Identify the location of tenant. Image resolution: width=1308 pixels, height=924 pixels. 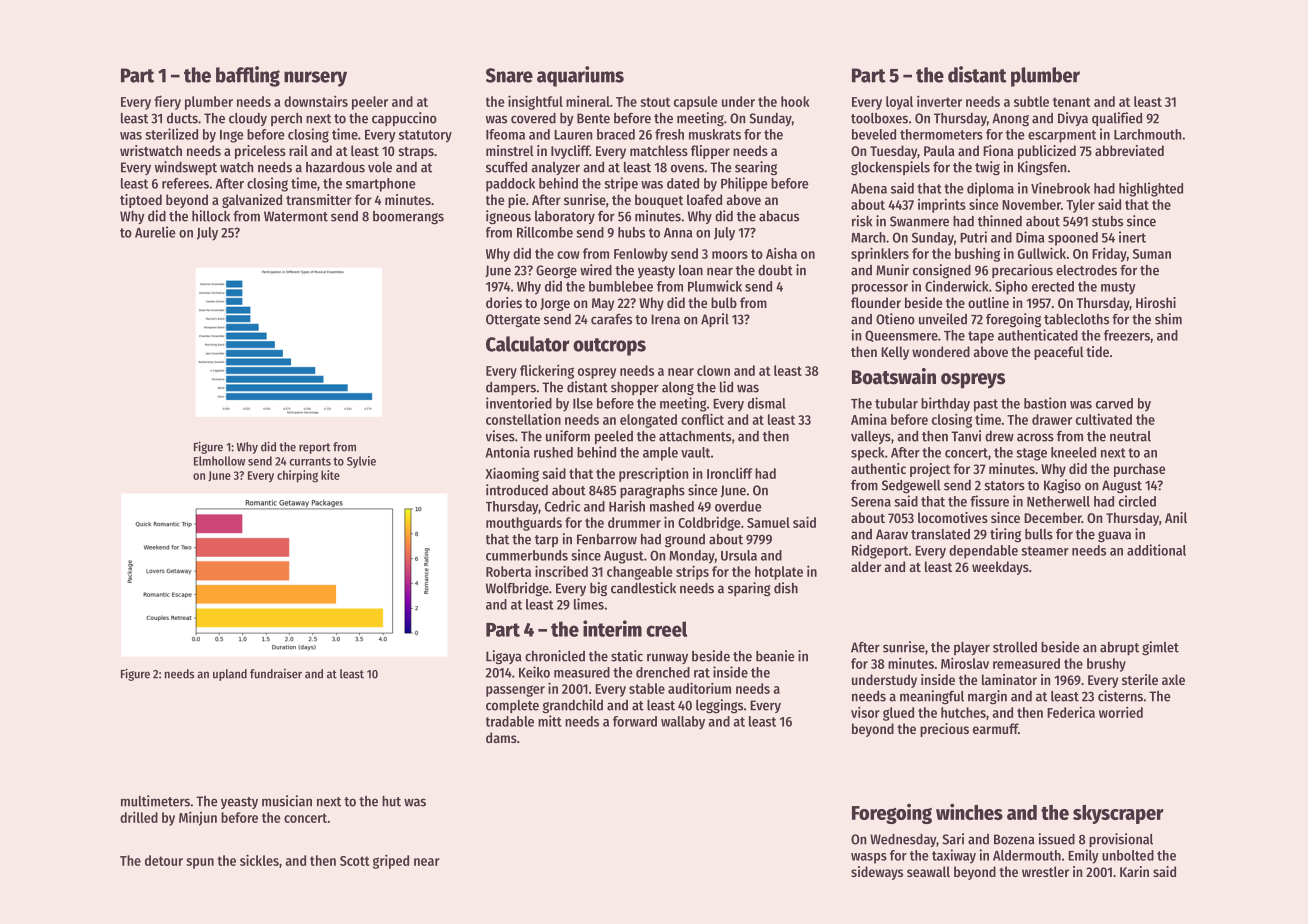
(1072, 102).
